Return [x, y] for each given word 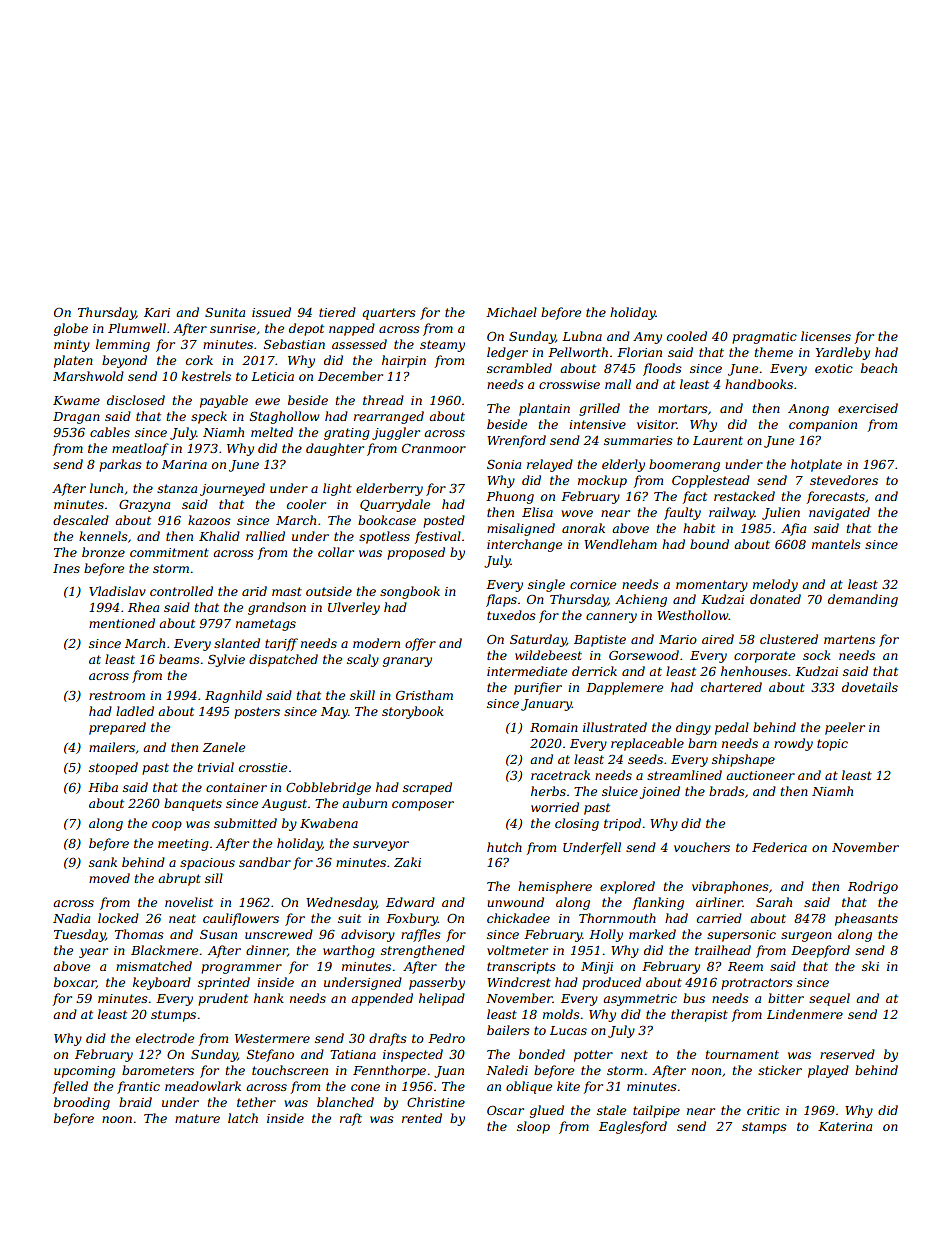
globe [71, 329]
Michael [511, 312]
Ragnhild [233, 696]
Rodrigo [873, 887]
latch [243, 1118]
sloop [533, 1127]
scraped [427, 788]
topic [832, 745]
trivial [216, 767]
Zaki [407, 862]
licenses [826, 336]
